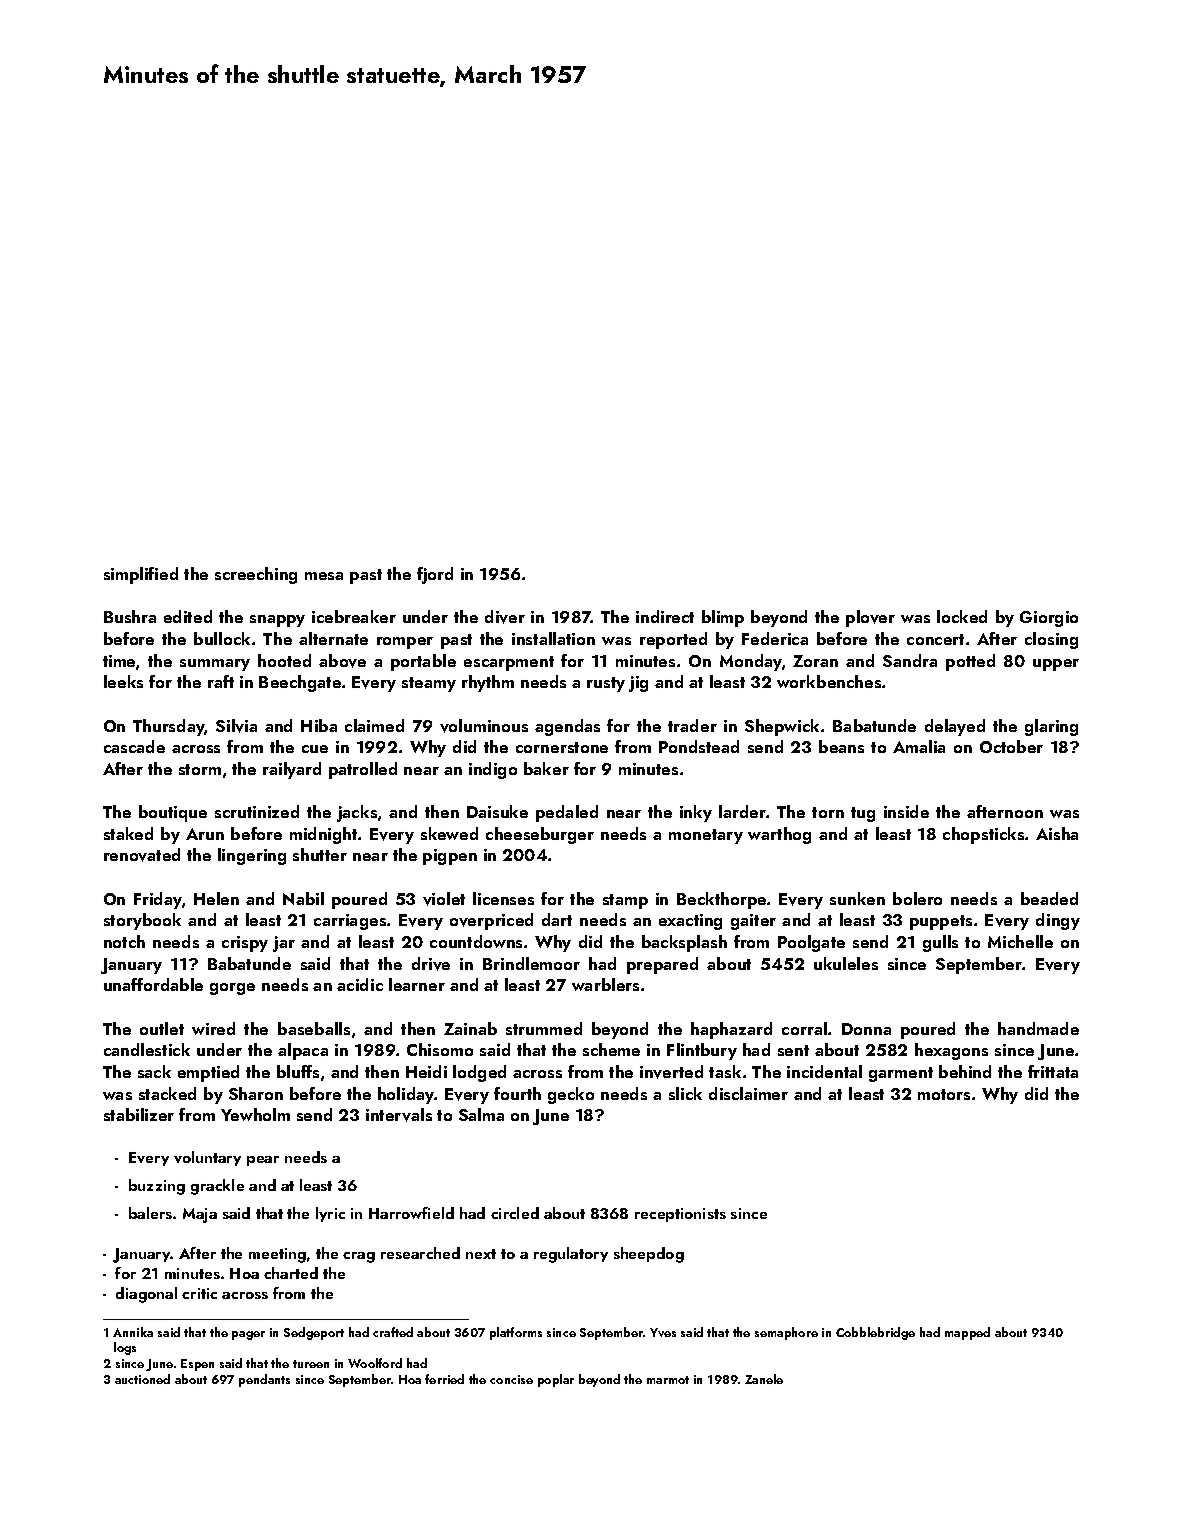 The width and height of the screenshot is (1183, 1531). I want to click on scrutinized, so click(257, 811).
